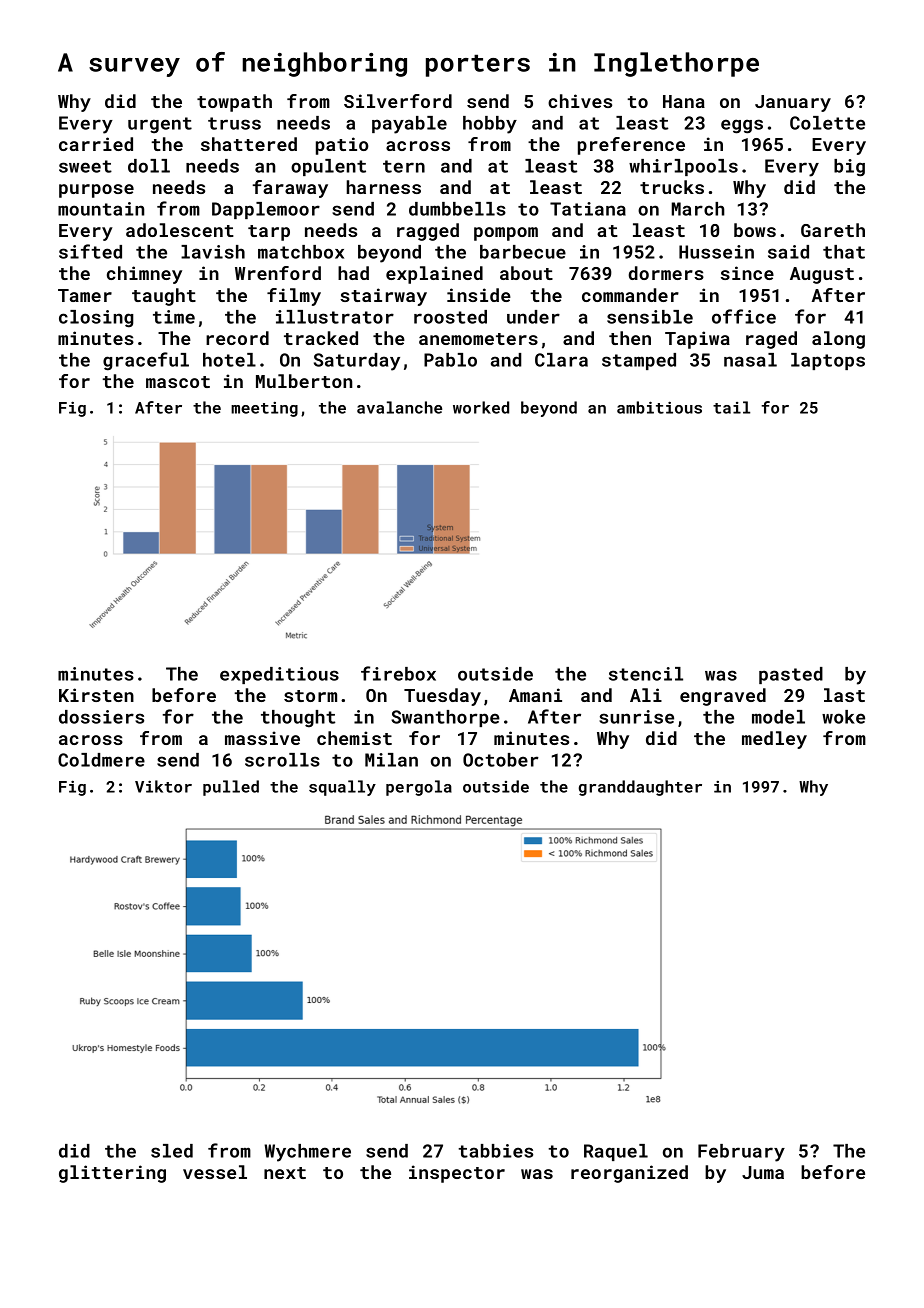 This document has height=1308, width=924. What do you see at coordinates (419, 788) in the document?
I see `pergola` at bounding box center [419, 788].
